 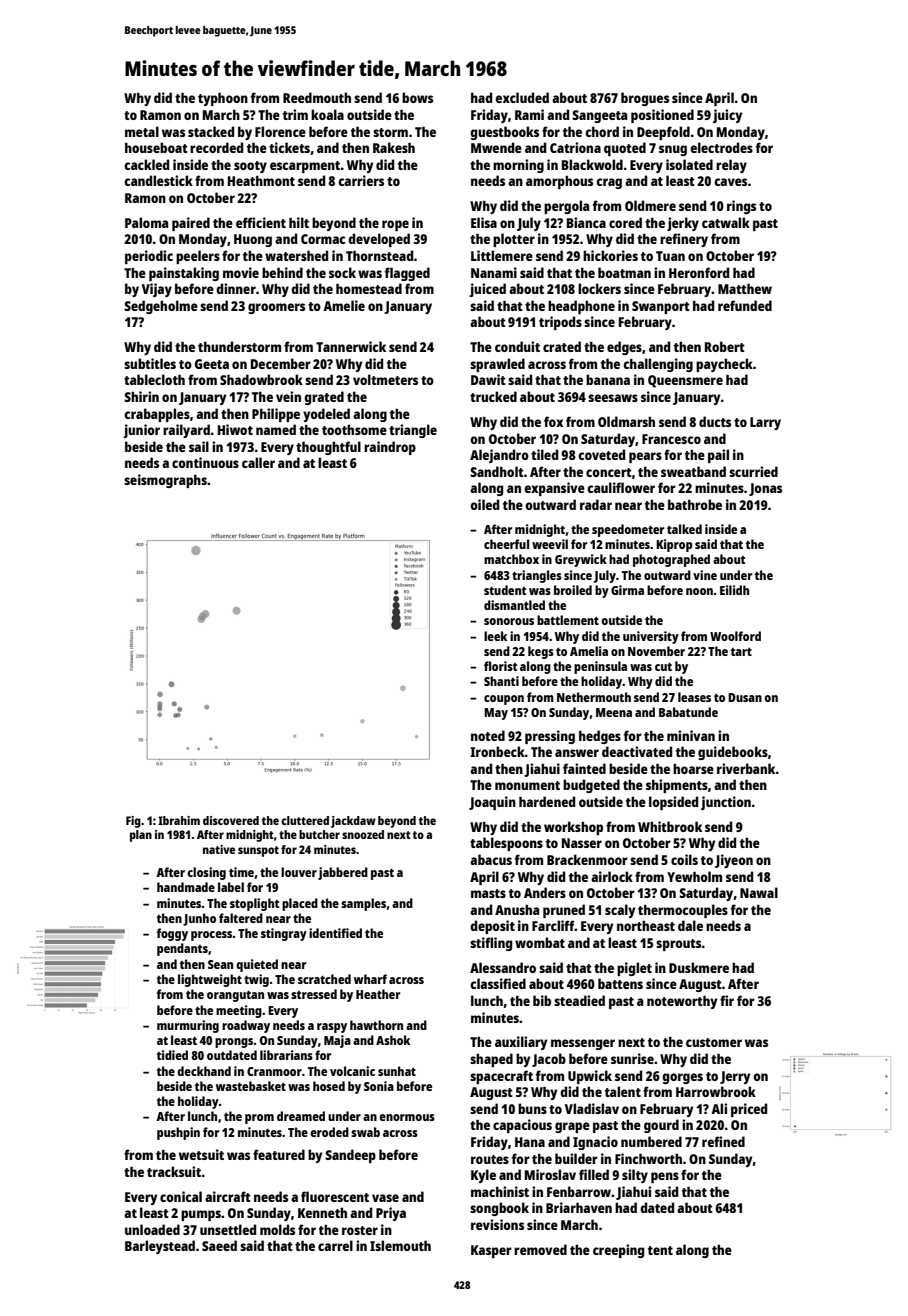 I want to click on Nawal, so click(x=759, y=892).
